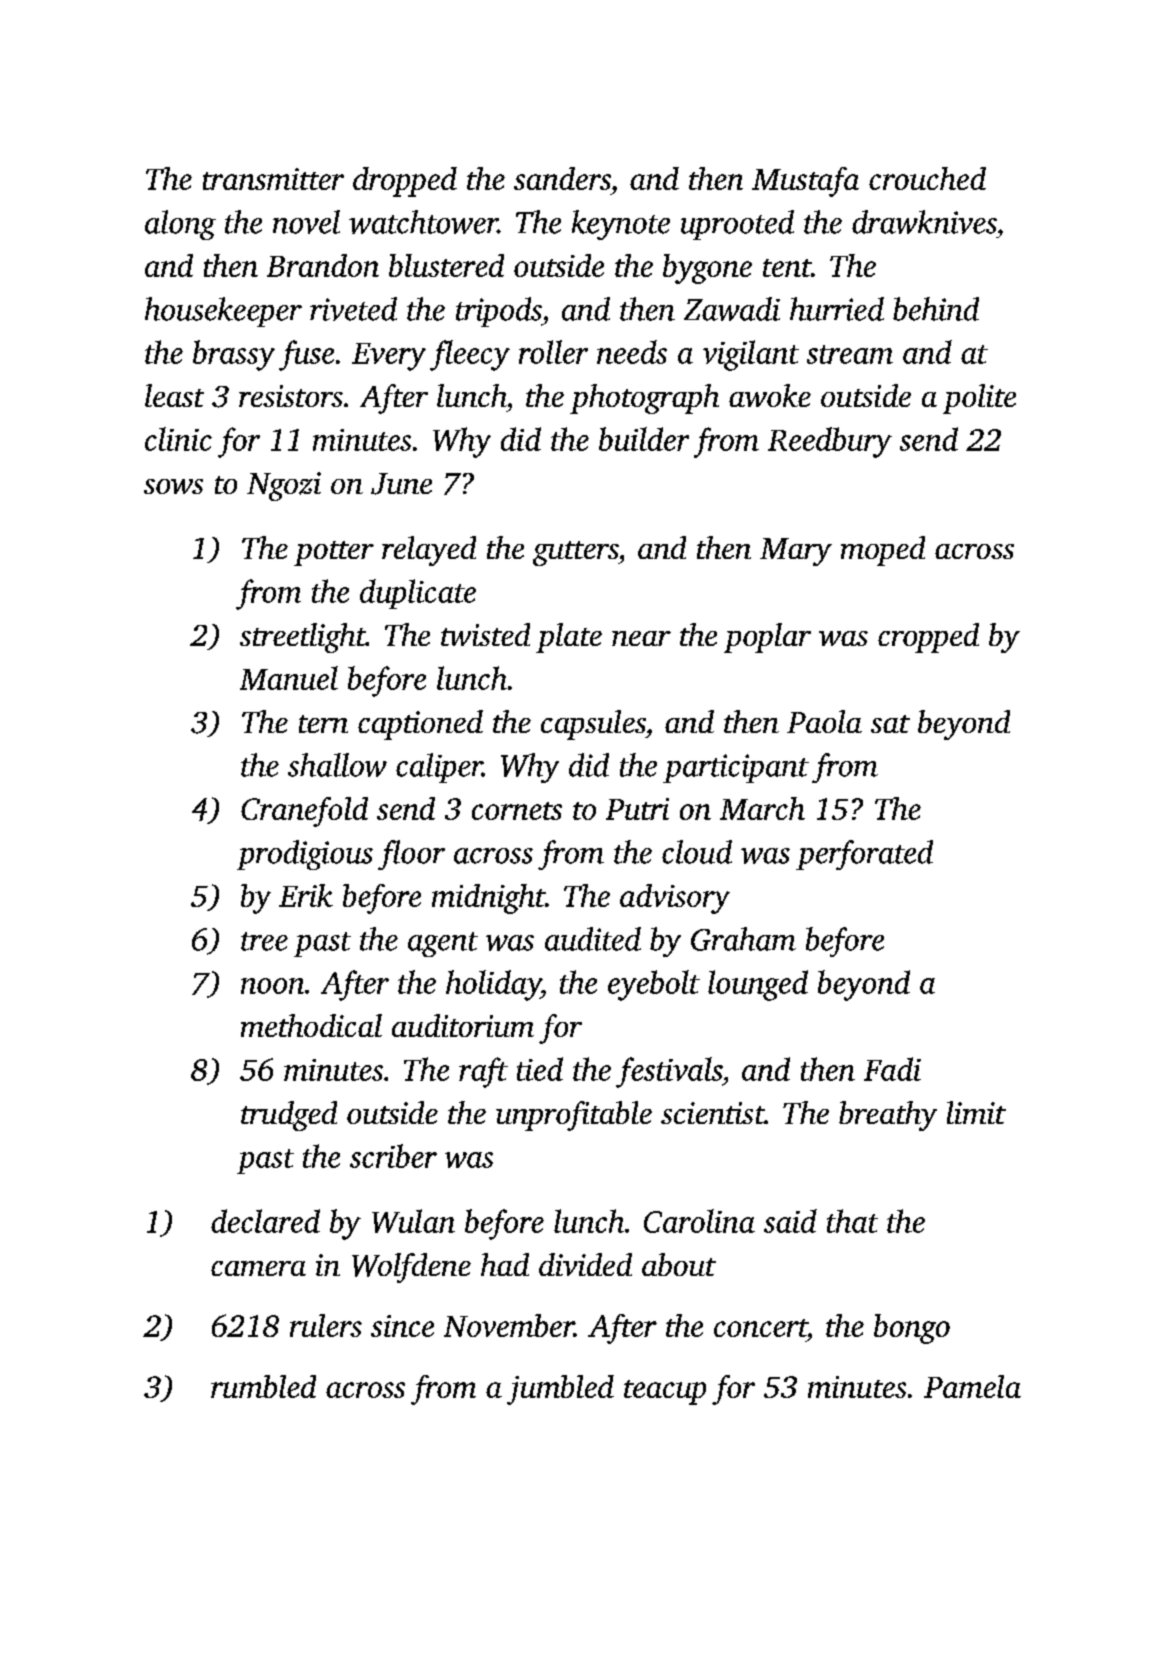 Image resolution: width=1165 pixels, height=1654 pixels. I want to click on since, so click(402, 1326).
